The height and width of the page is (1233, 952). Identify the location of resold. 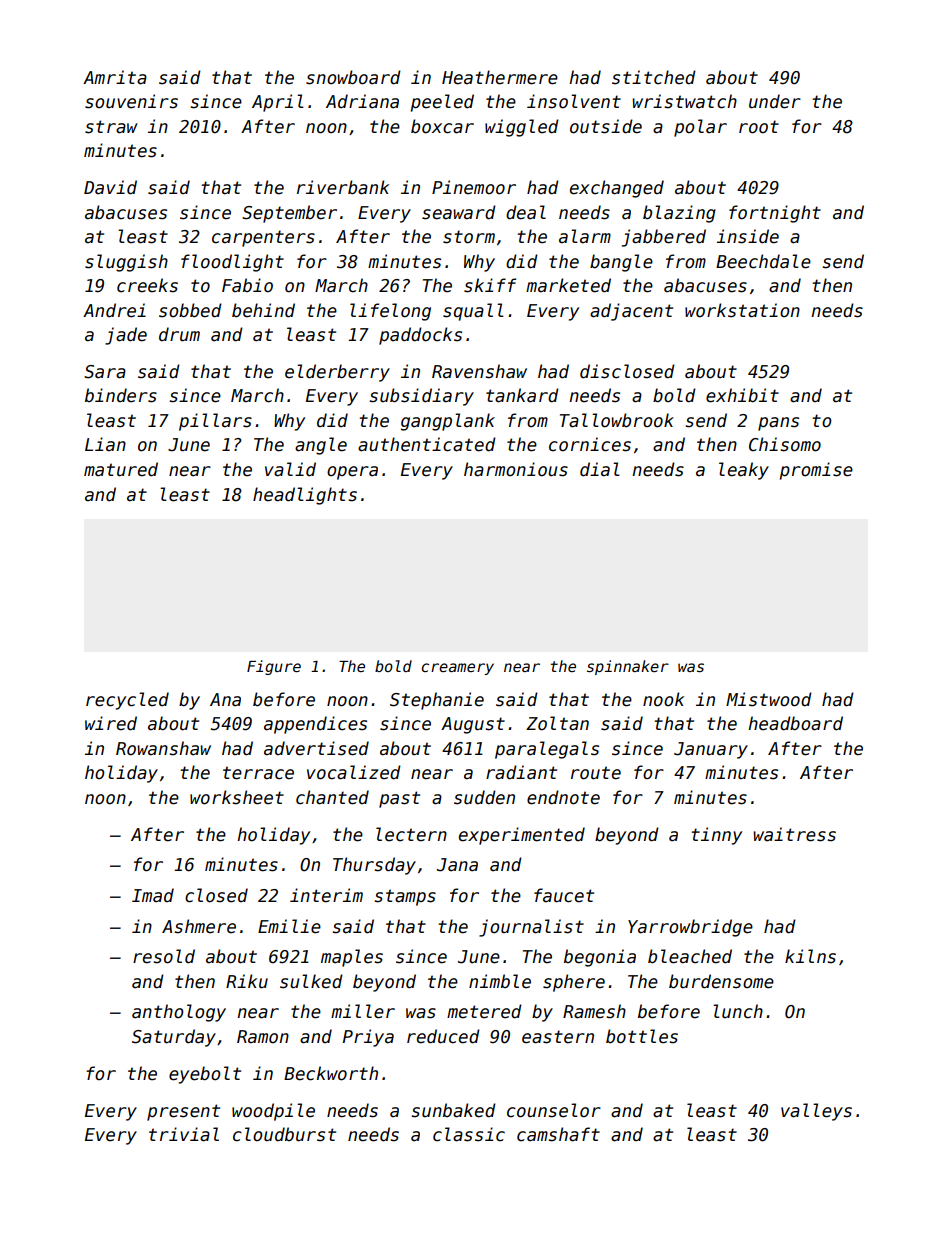
(164, 956).
